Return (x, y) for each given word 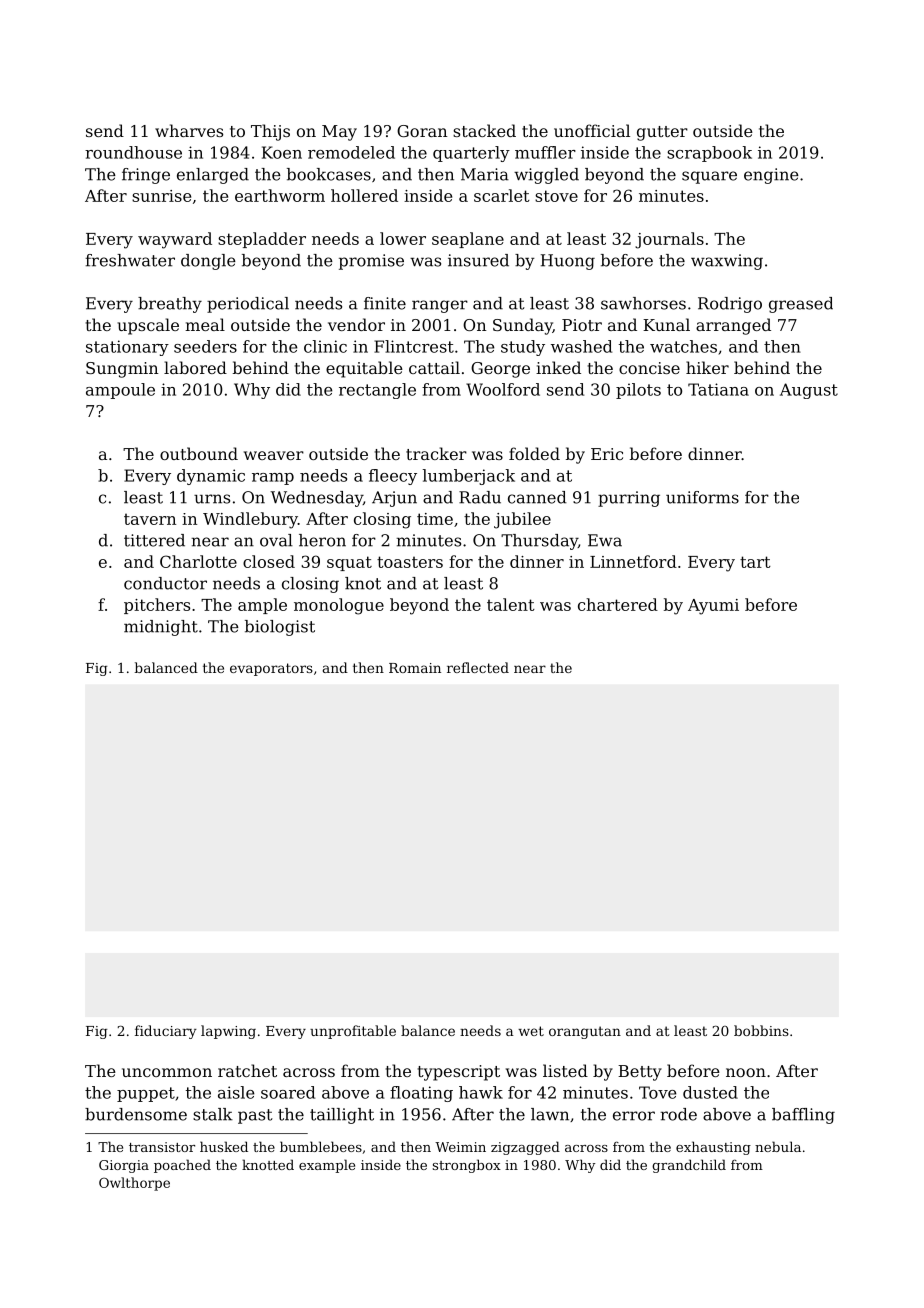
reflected (478, 667)
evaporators (271, 669)
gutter (662, 133)
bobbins (761, 1030)
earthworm (280, 195)
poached (182, 1166)
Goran (422, 131)
